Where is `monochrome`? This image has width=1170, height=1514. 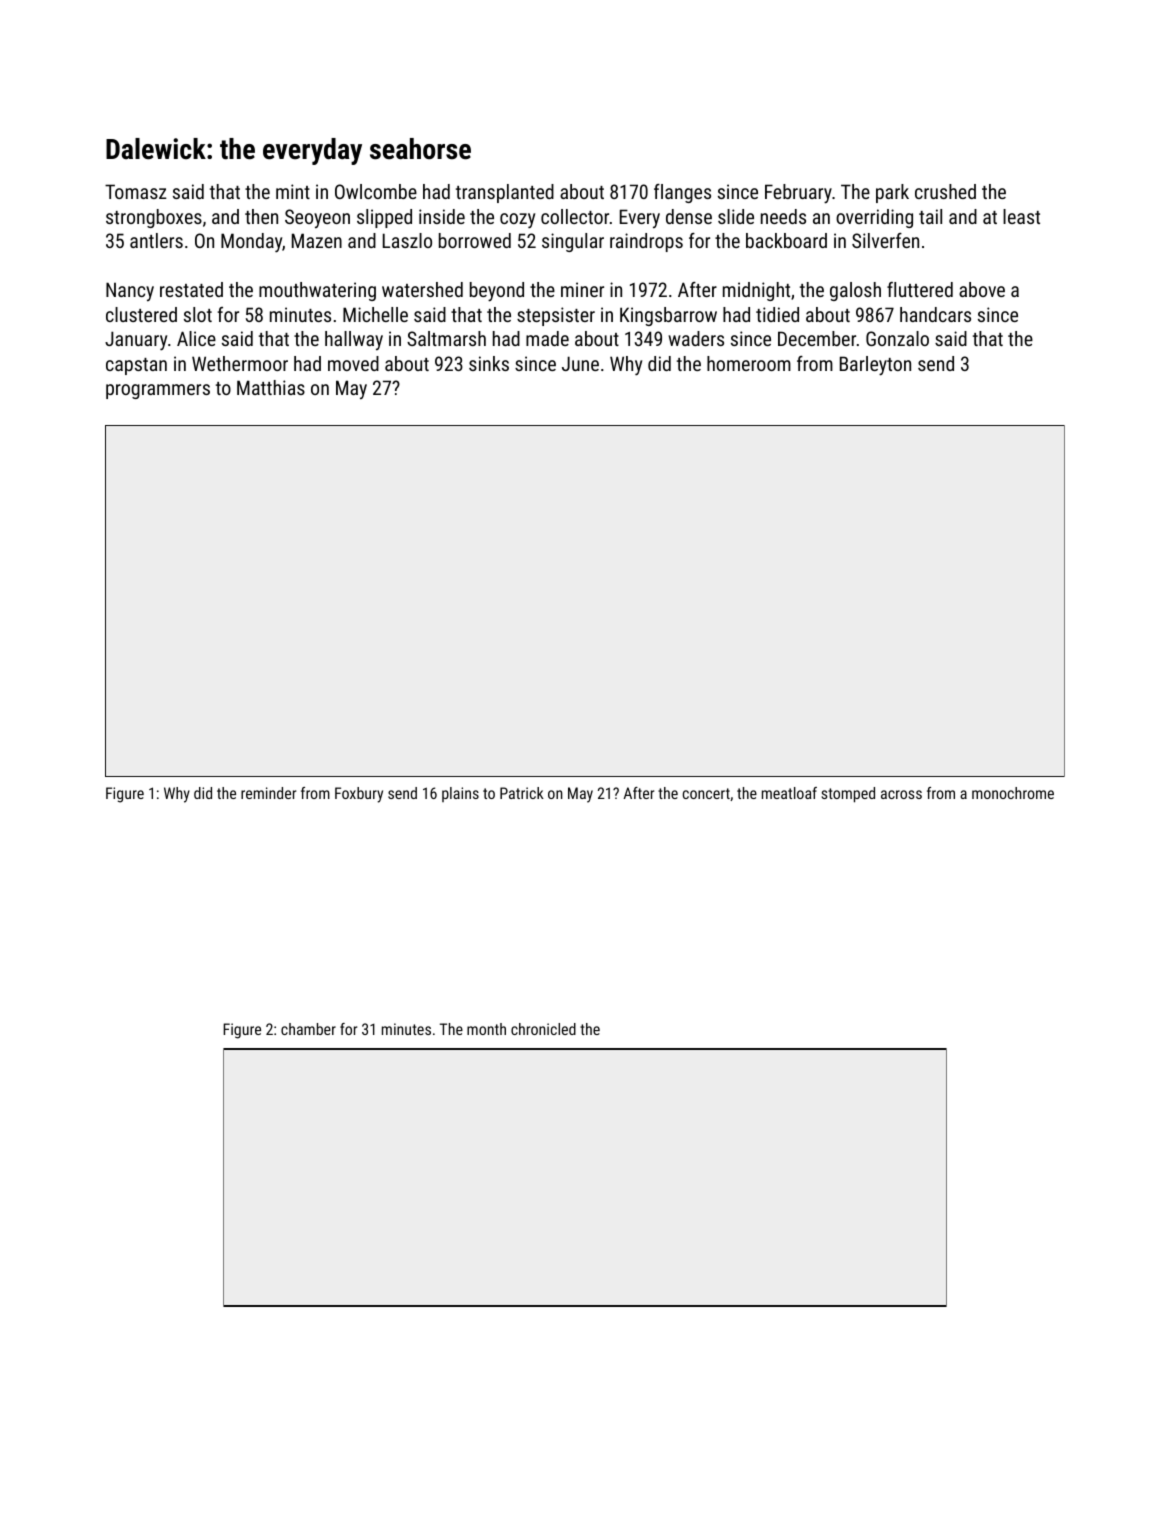
monochrome is located at coordinates (1013, 793).
